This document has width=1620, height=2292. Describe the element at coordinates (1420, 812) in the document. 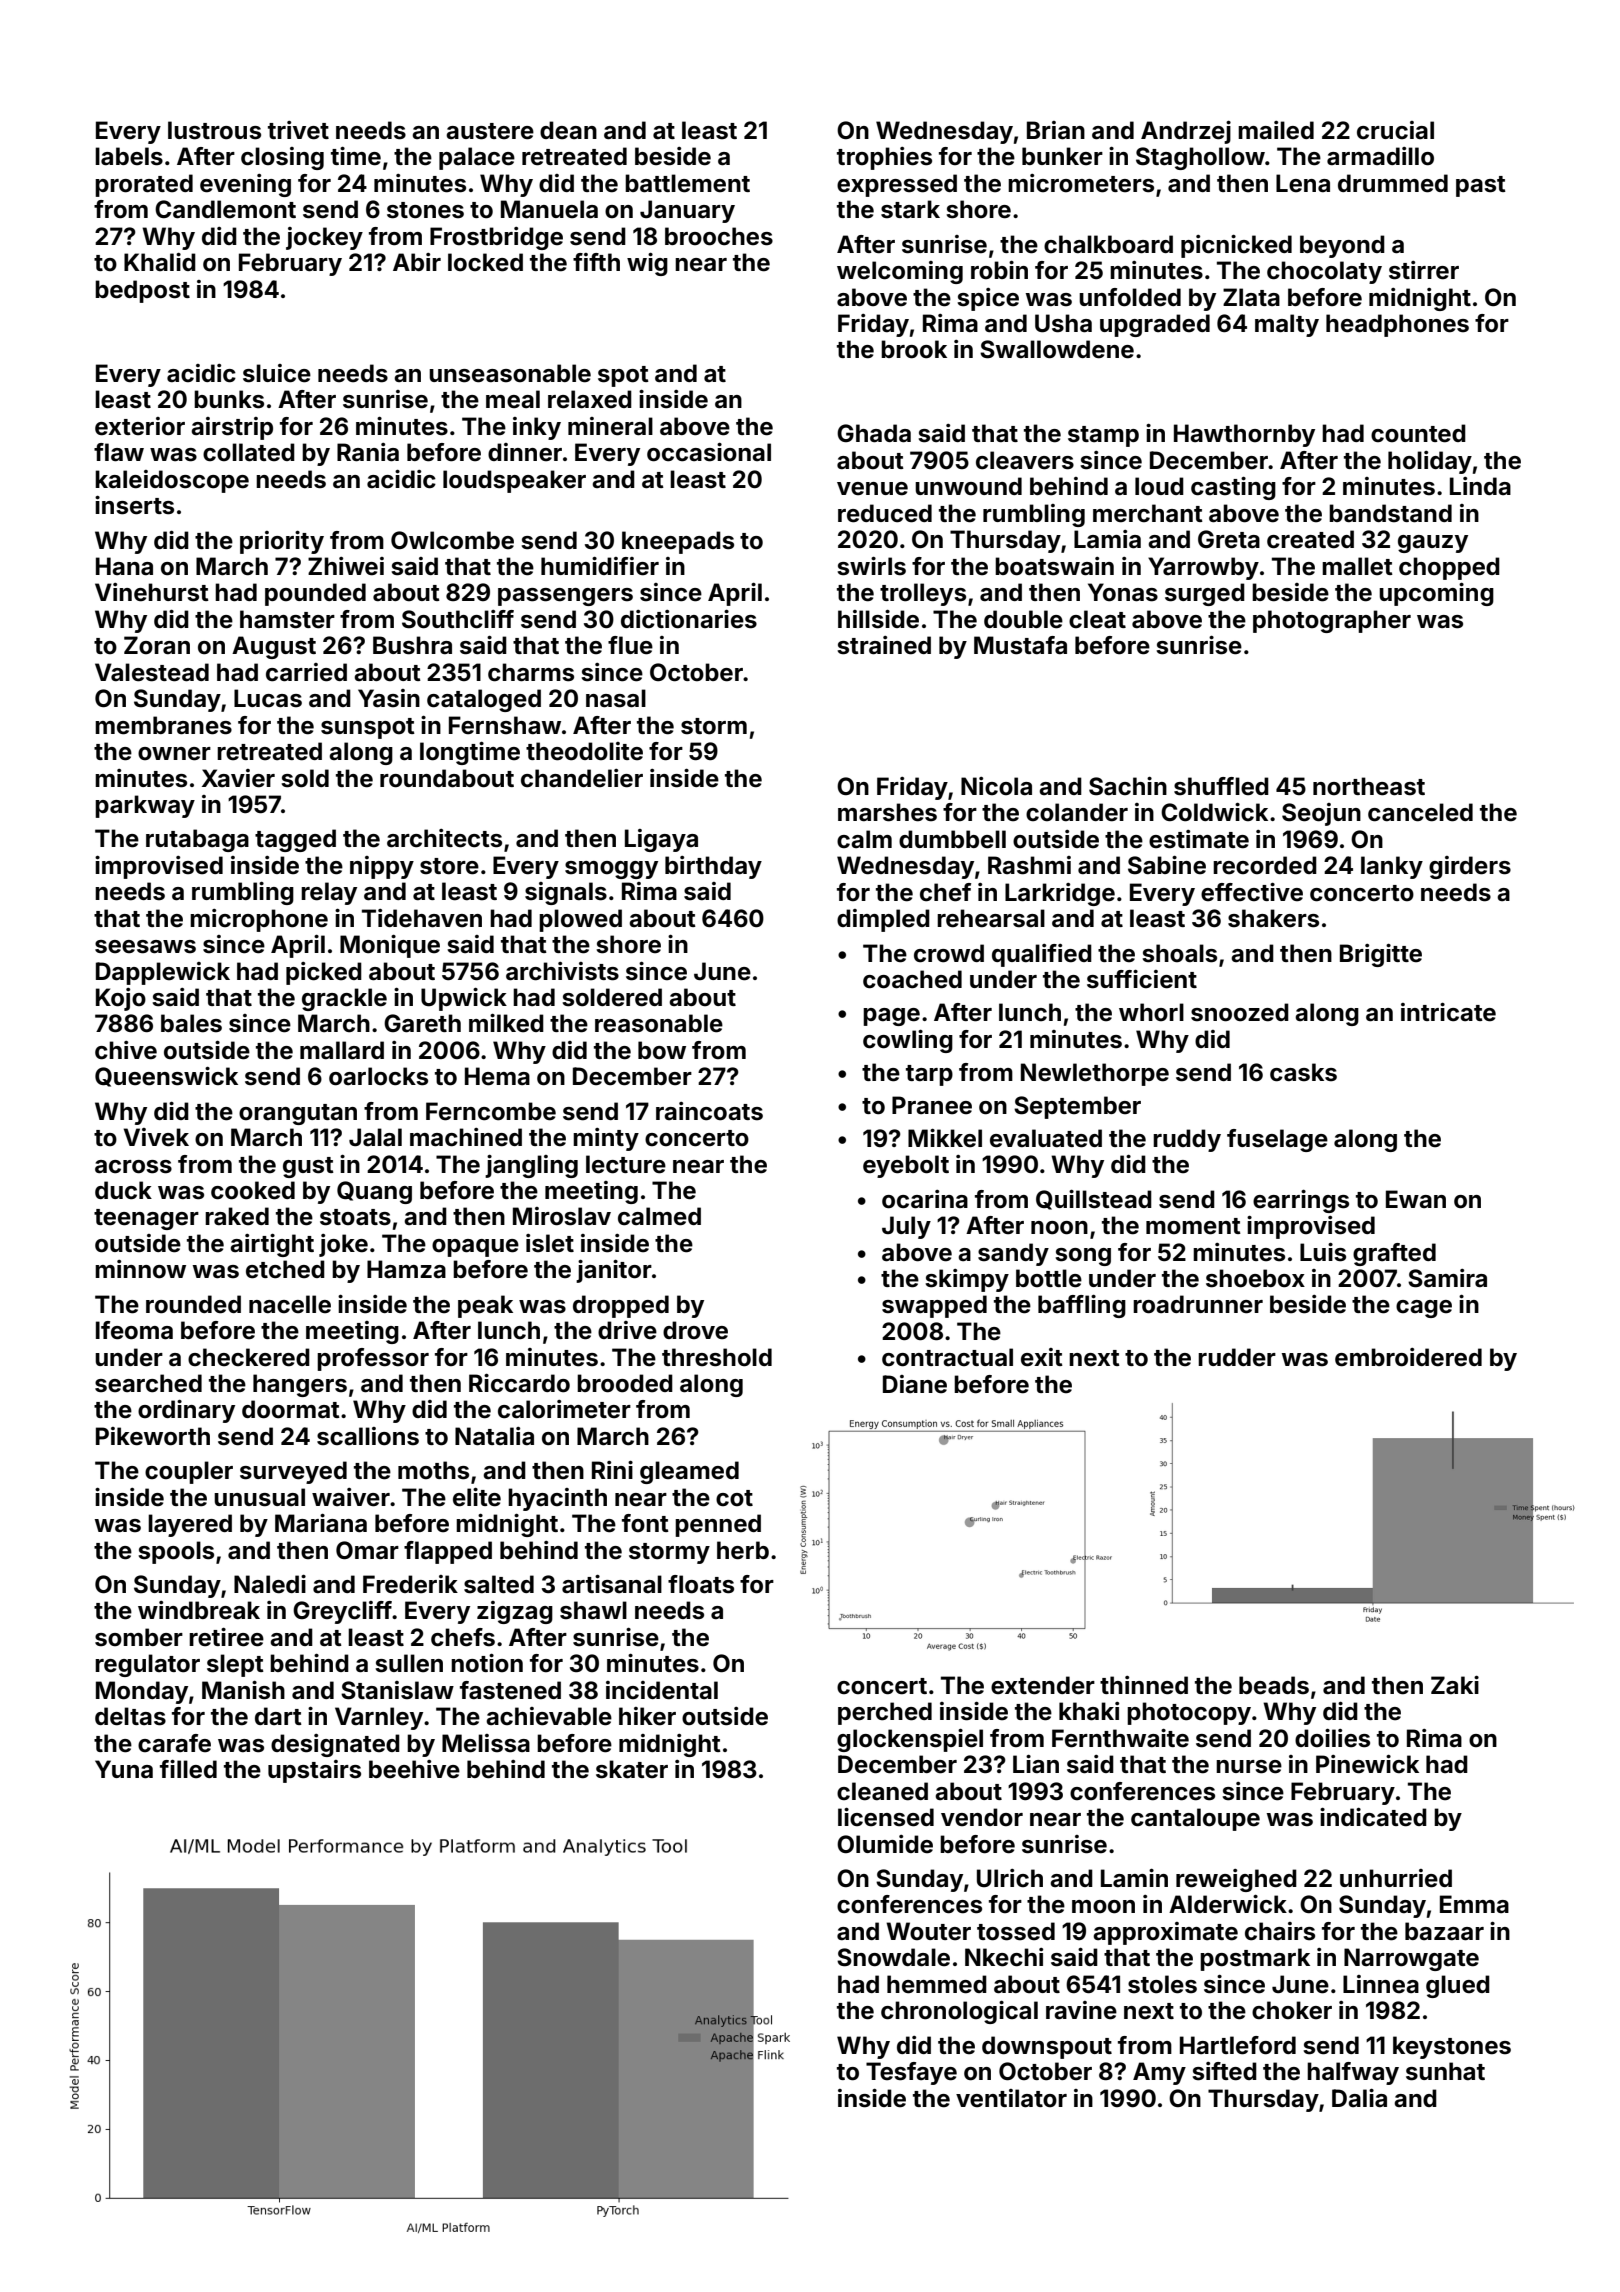

I see `canceled` at that location.
